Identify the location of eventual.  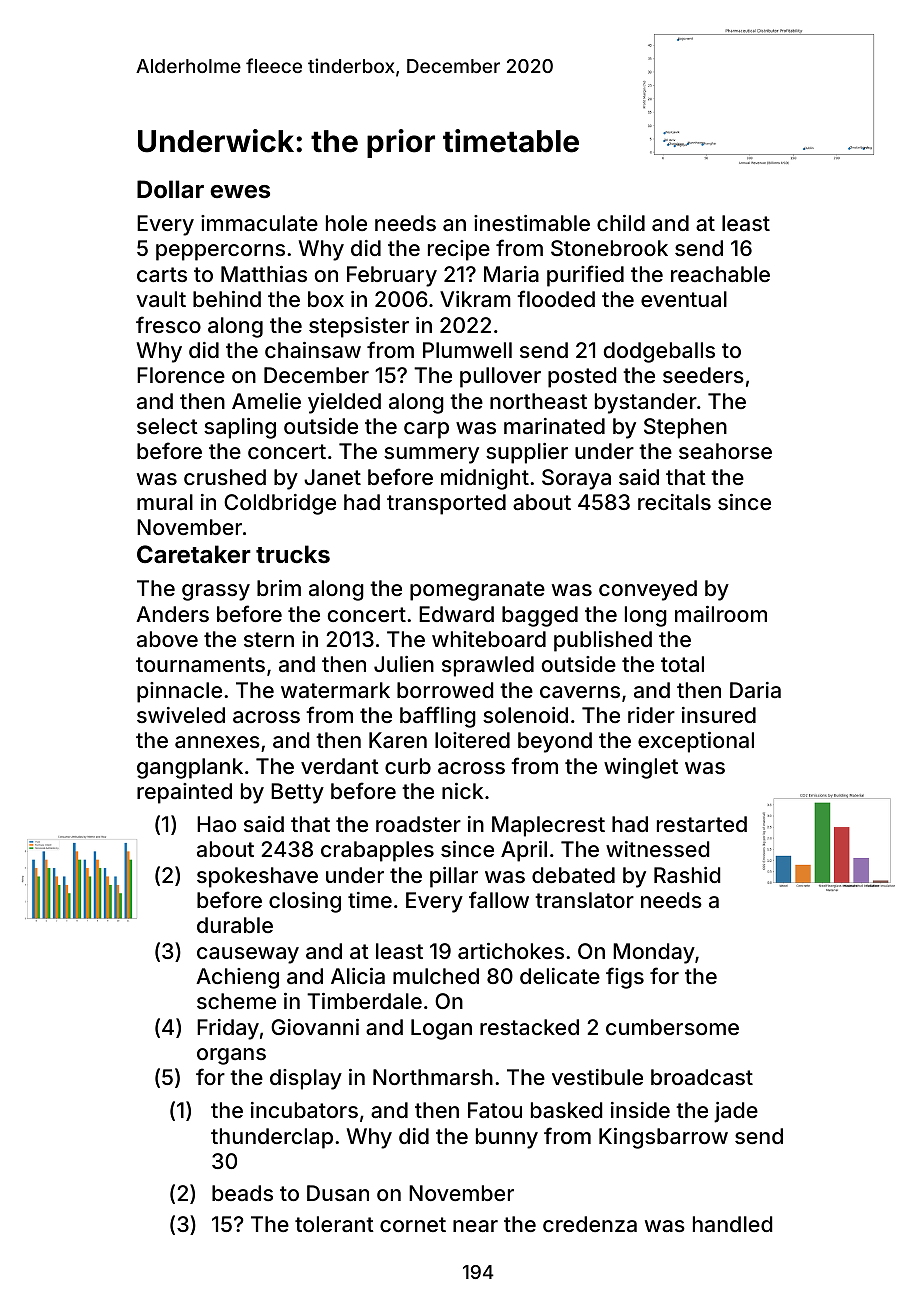
(684, 299).
